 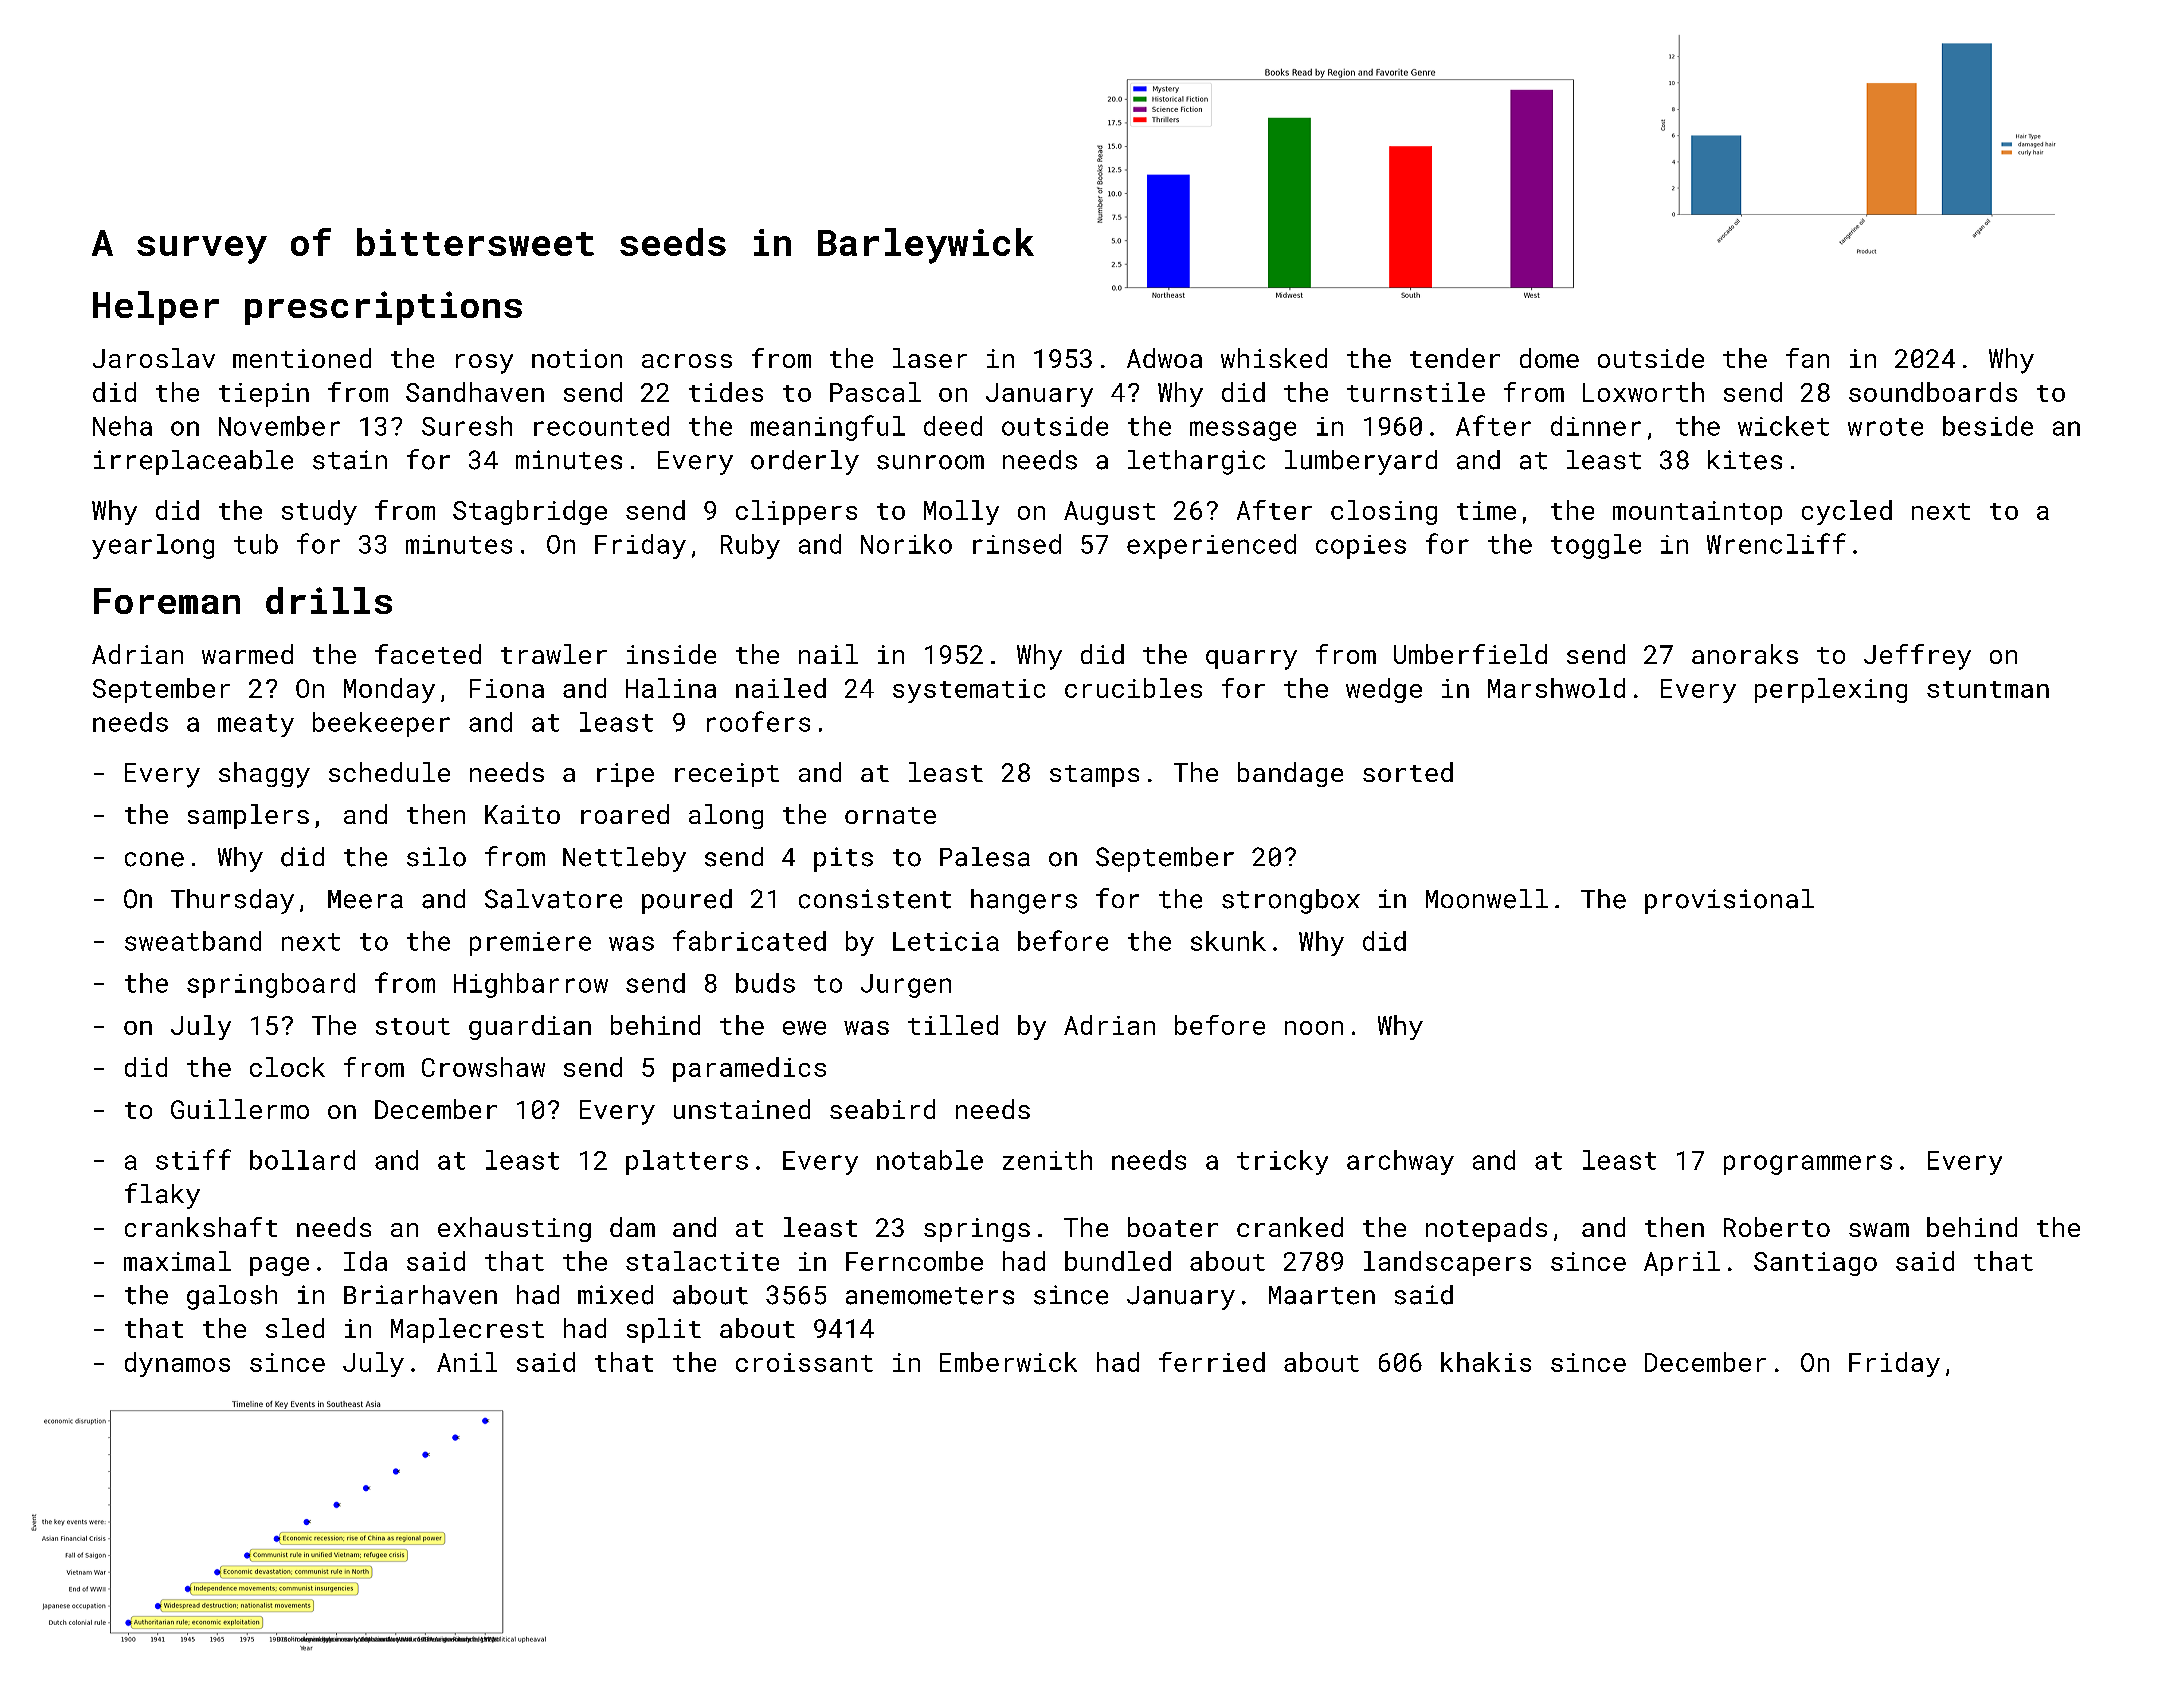 What do you see at coordinates (122, 426) in the page?
I see `Neha` at bounding box center [122, 426].
